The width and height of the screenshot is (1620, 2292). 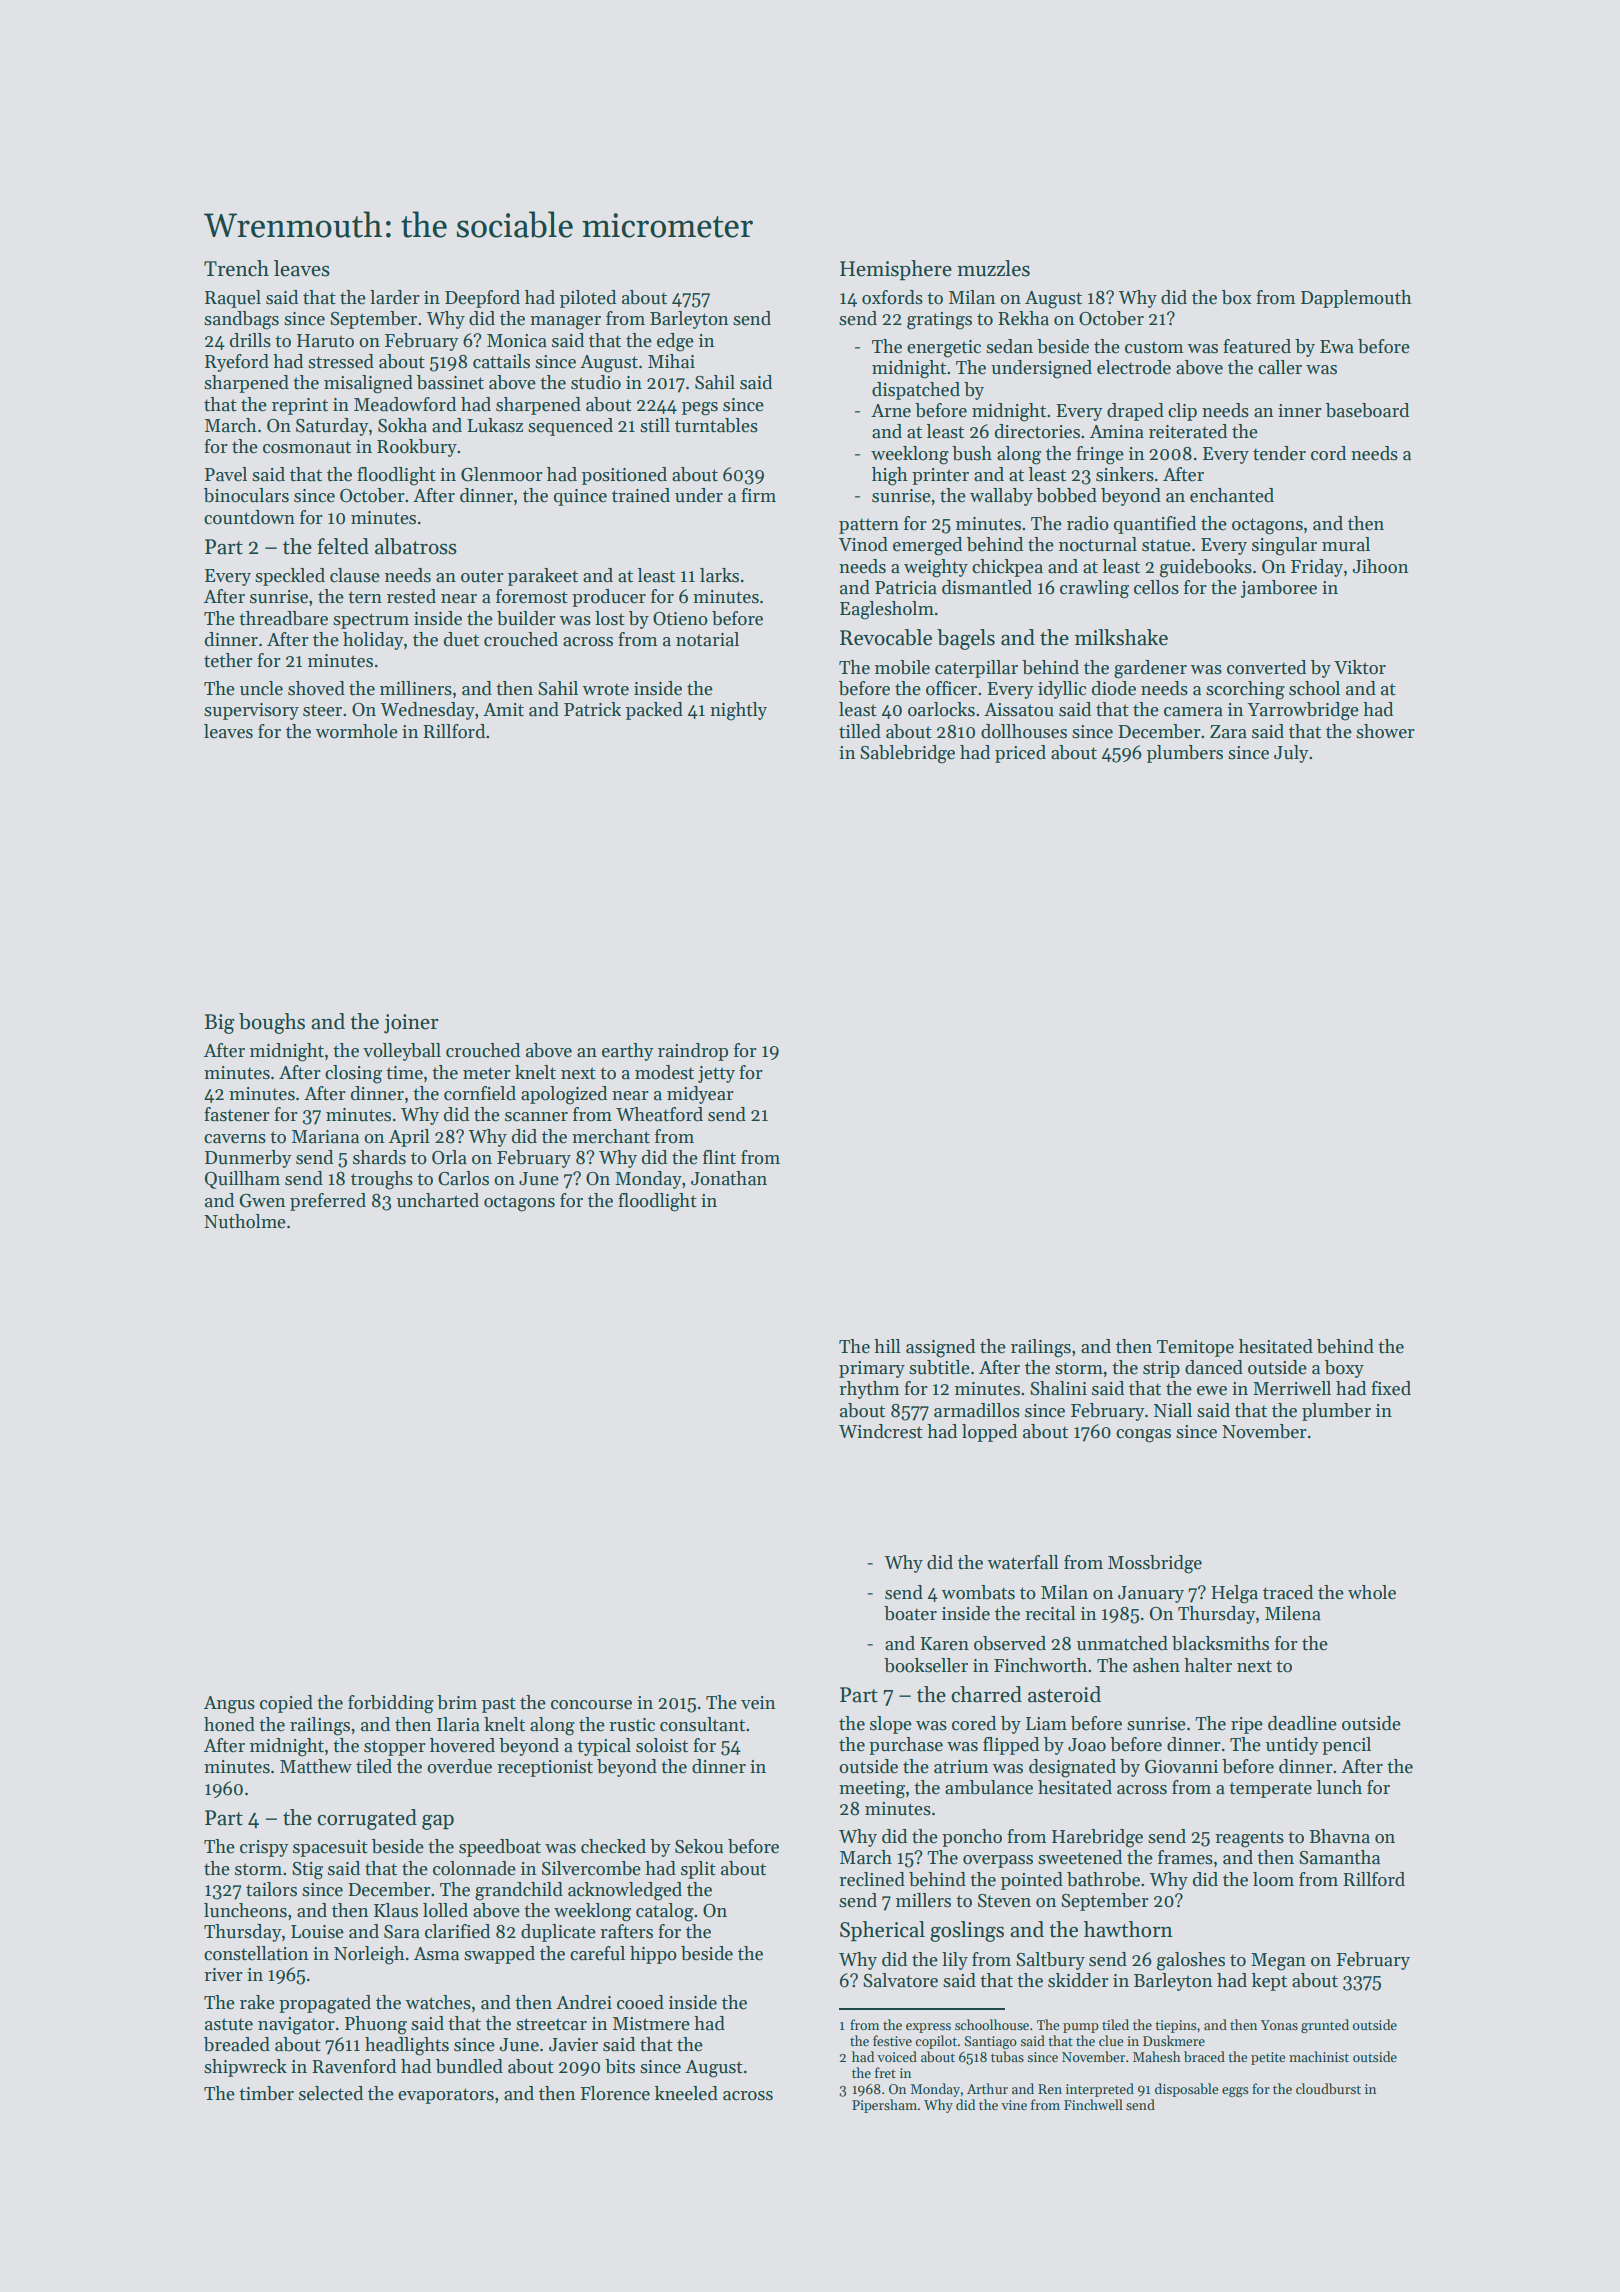 I want to click on fastener, so click(x=237, y=1114).
